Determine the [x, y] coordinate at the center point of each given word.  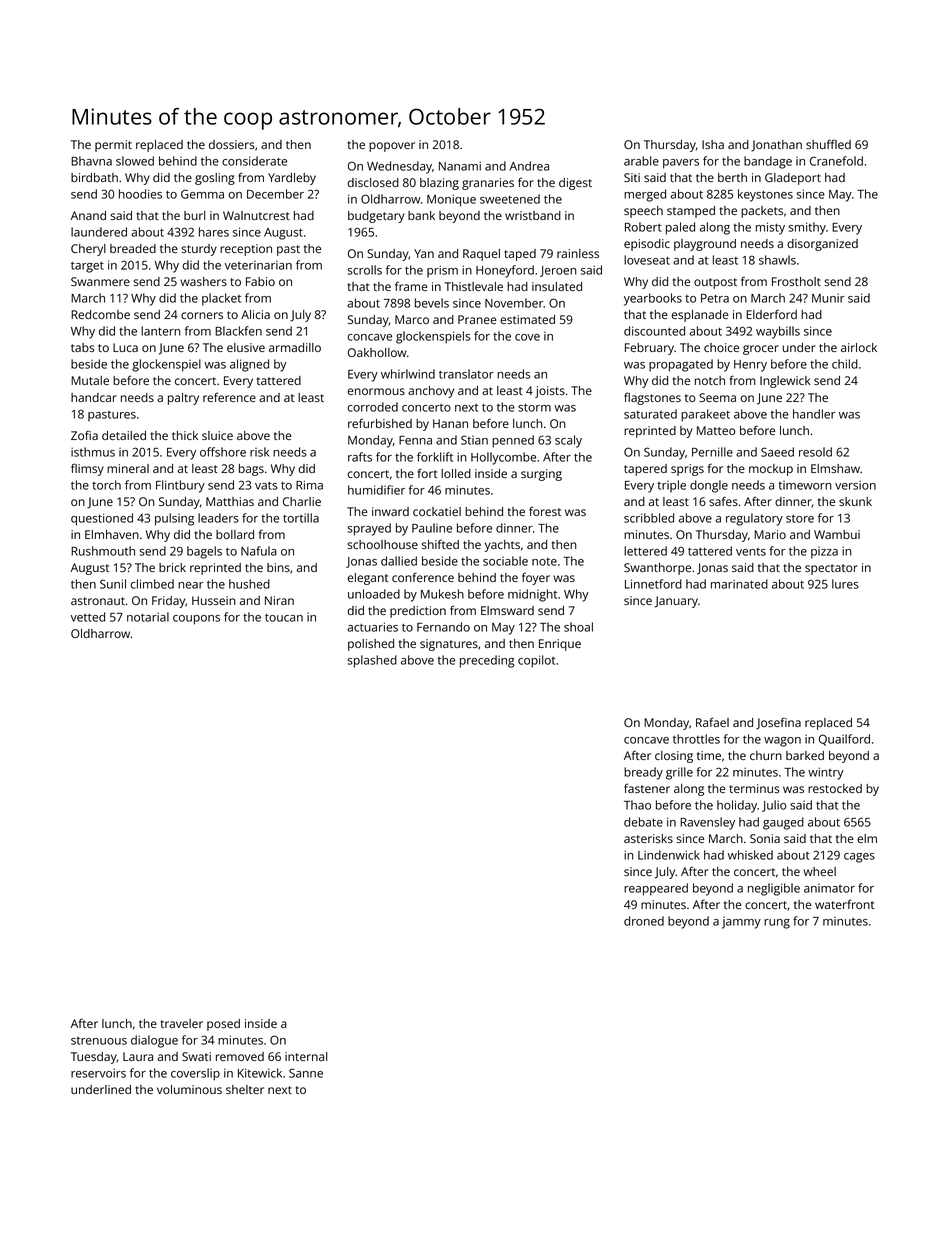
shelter [245, 1089]
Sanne [306, 1073]
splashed [372, 661]
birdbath [94, 177]
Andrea [529, 166]
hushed [249, 584]
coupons [196, 620]
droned [644, 921]
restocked [835, 788]
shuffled [828, 144]
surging [541, 475]
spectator [831, 569]
